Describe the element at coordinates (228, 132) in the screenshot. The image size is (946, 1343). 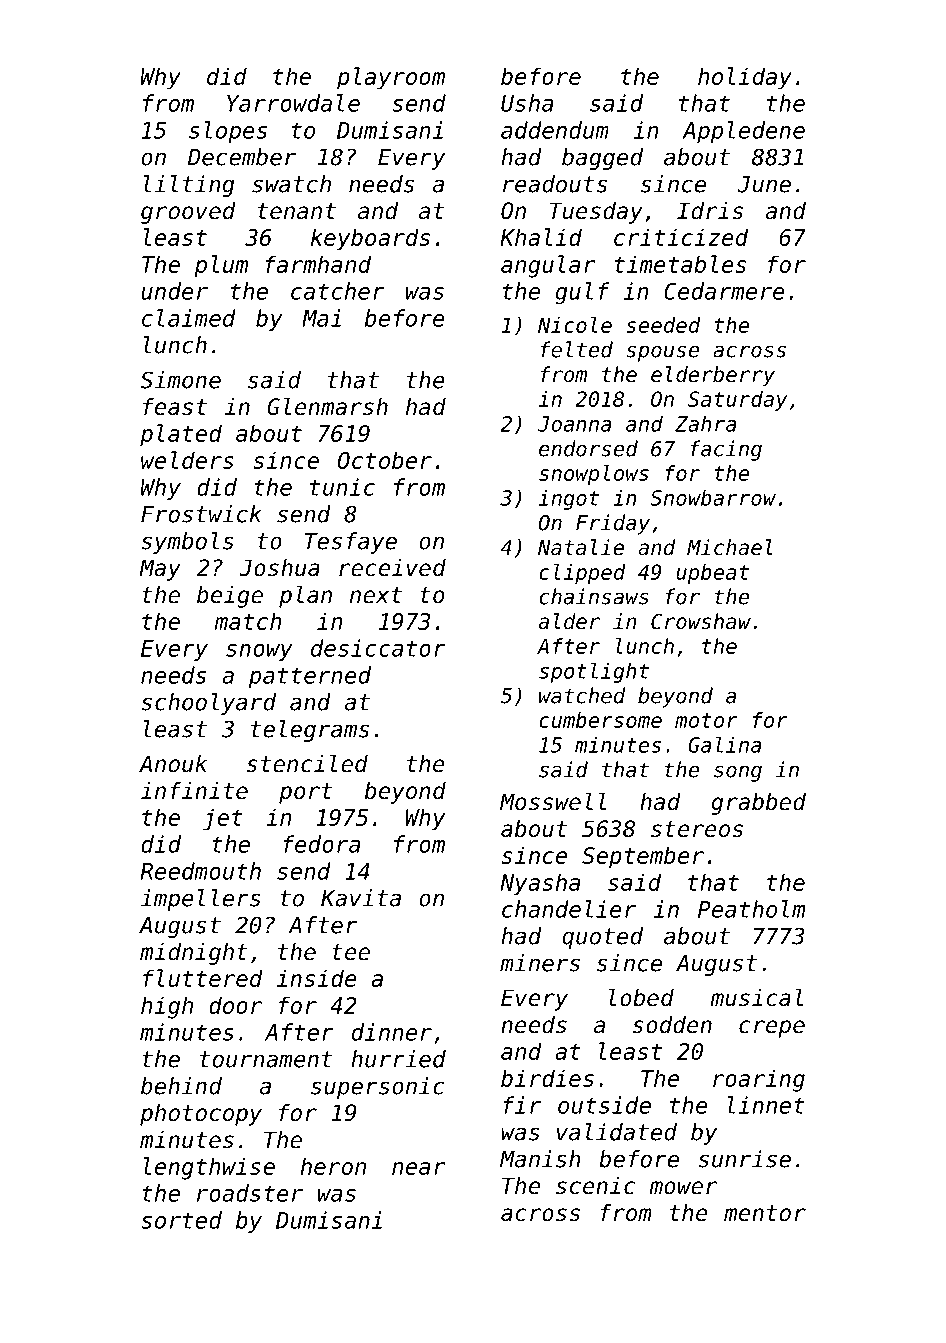
I see `slopes` at that location.
